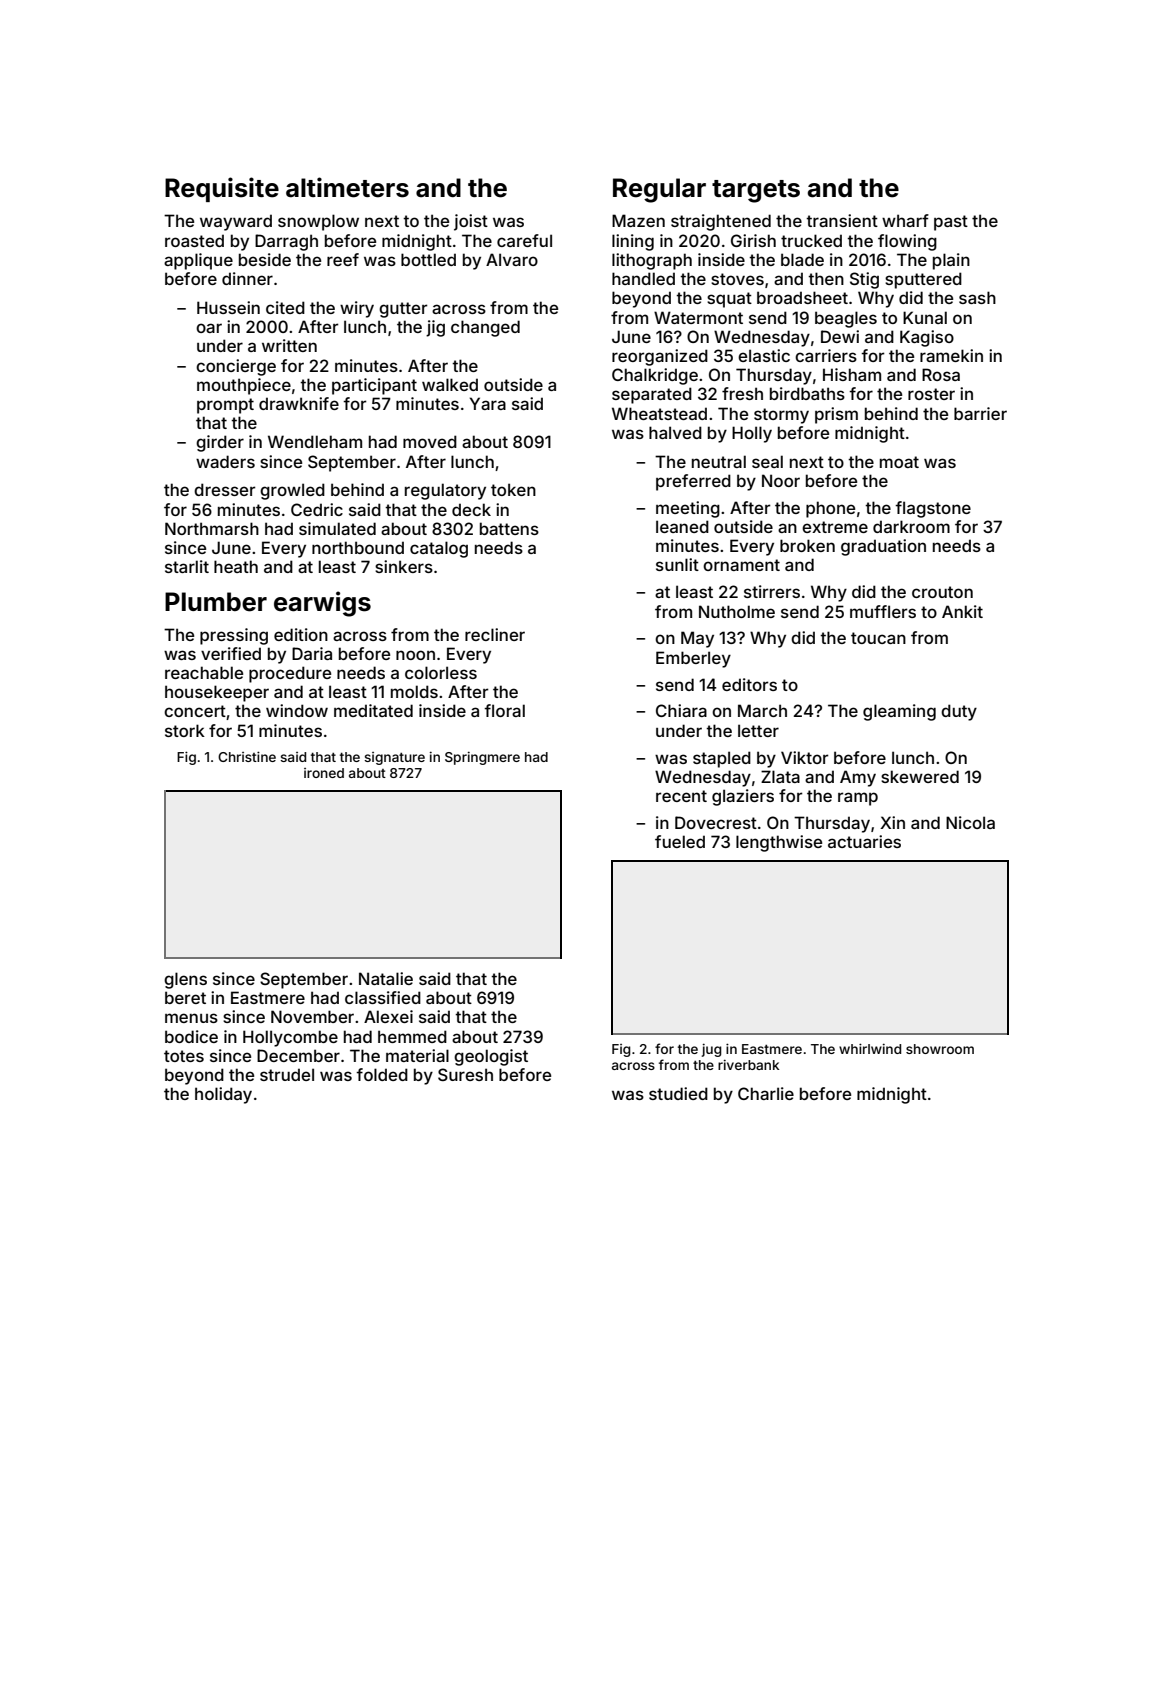  I want to click on stirrers, so click(772, 591).
